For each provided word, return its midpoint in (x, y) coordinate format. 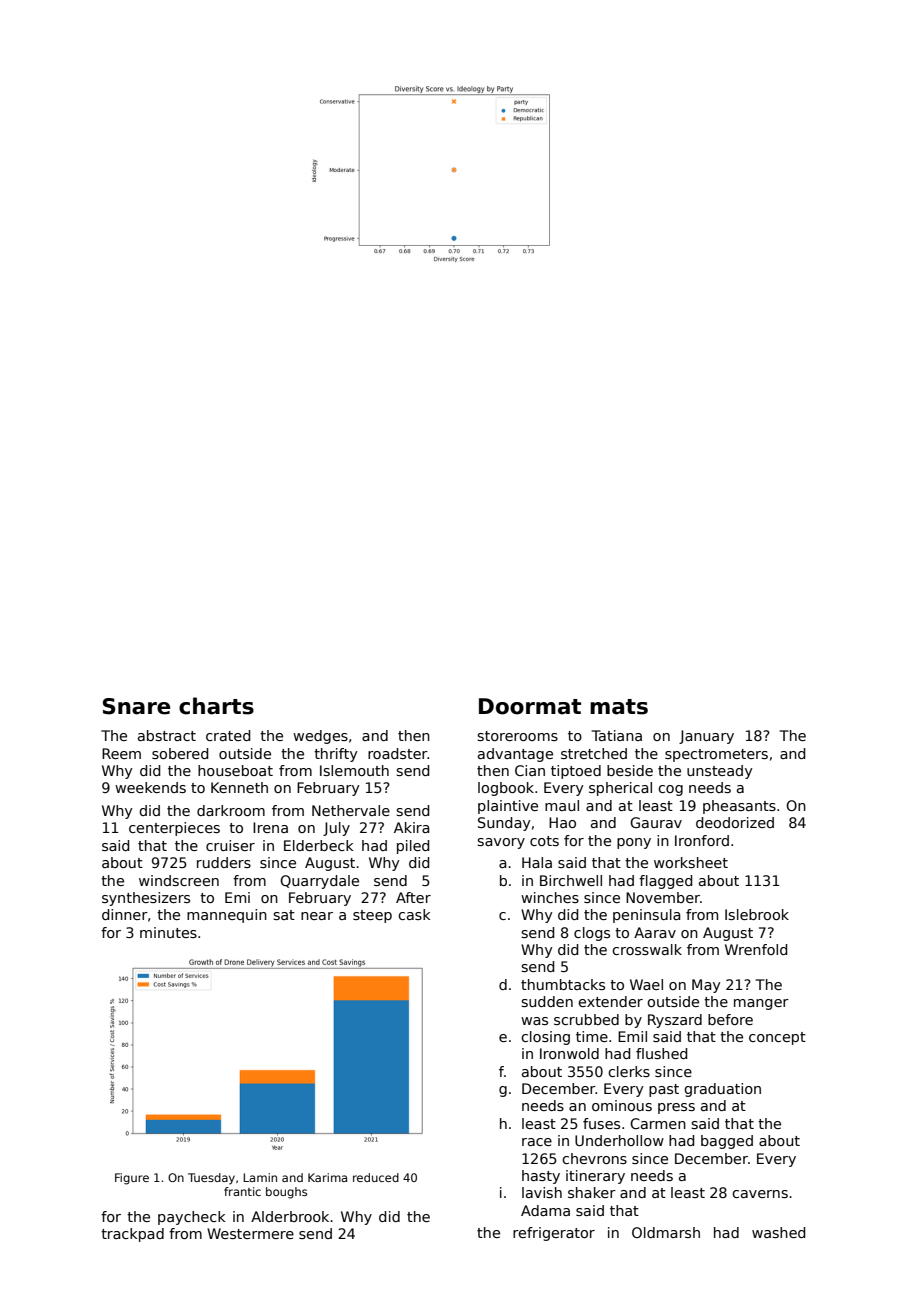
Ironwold (569, 1053)
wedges (320, 737)
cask (414, 914)
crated (228, 735)
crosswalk (647, 949)
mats (619, 707)
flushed (661, 1053)
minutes (168, 932)
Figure (132, 1179)
